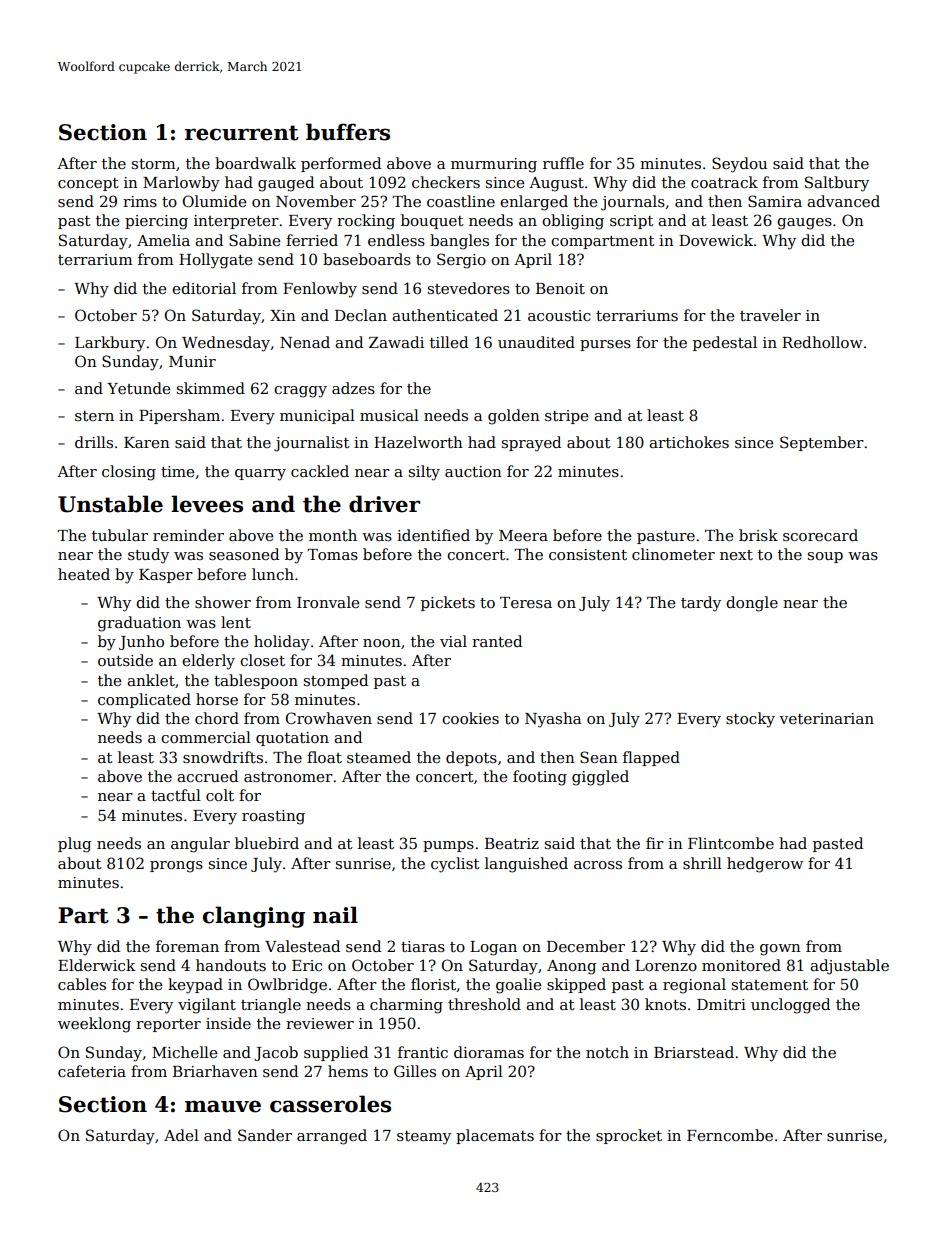  Describe the element at coordinates (110, 344) in the document. I see `Larkbury` at that location.
